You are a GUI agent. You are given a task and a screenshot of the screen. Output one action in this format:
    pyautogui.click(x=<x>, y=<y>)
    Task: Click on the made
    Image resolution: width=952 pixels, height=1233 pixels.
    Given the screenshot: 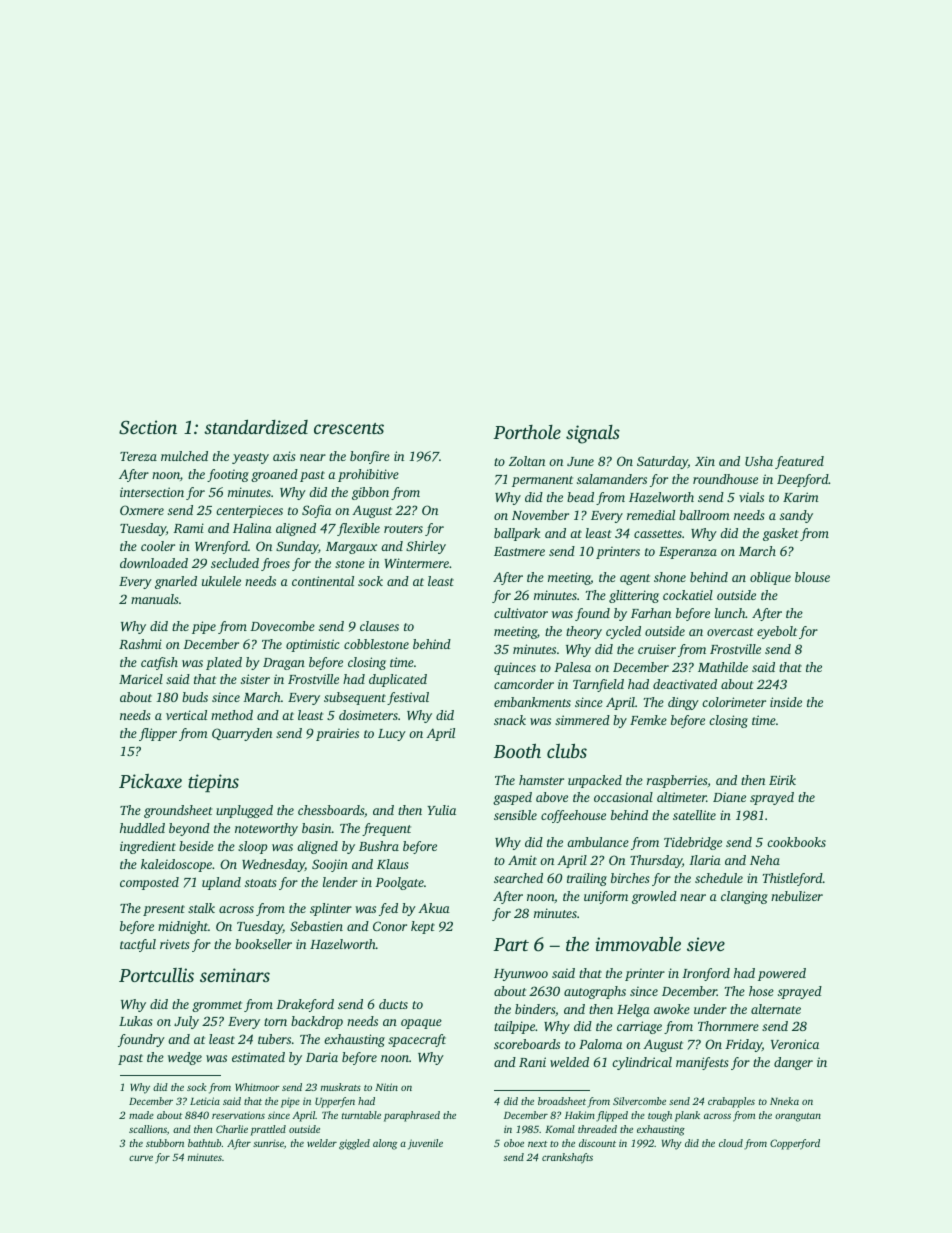 What is the action you would take?
    pyautogui.click(x=141, y=1115)
